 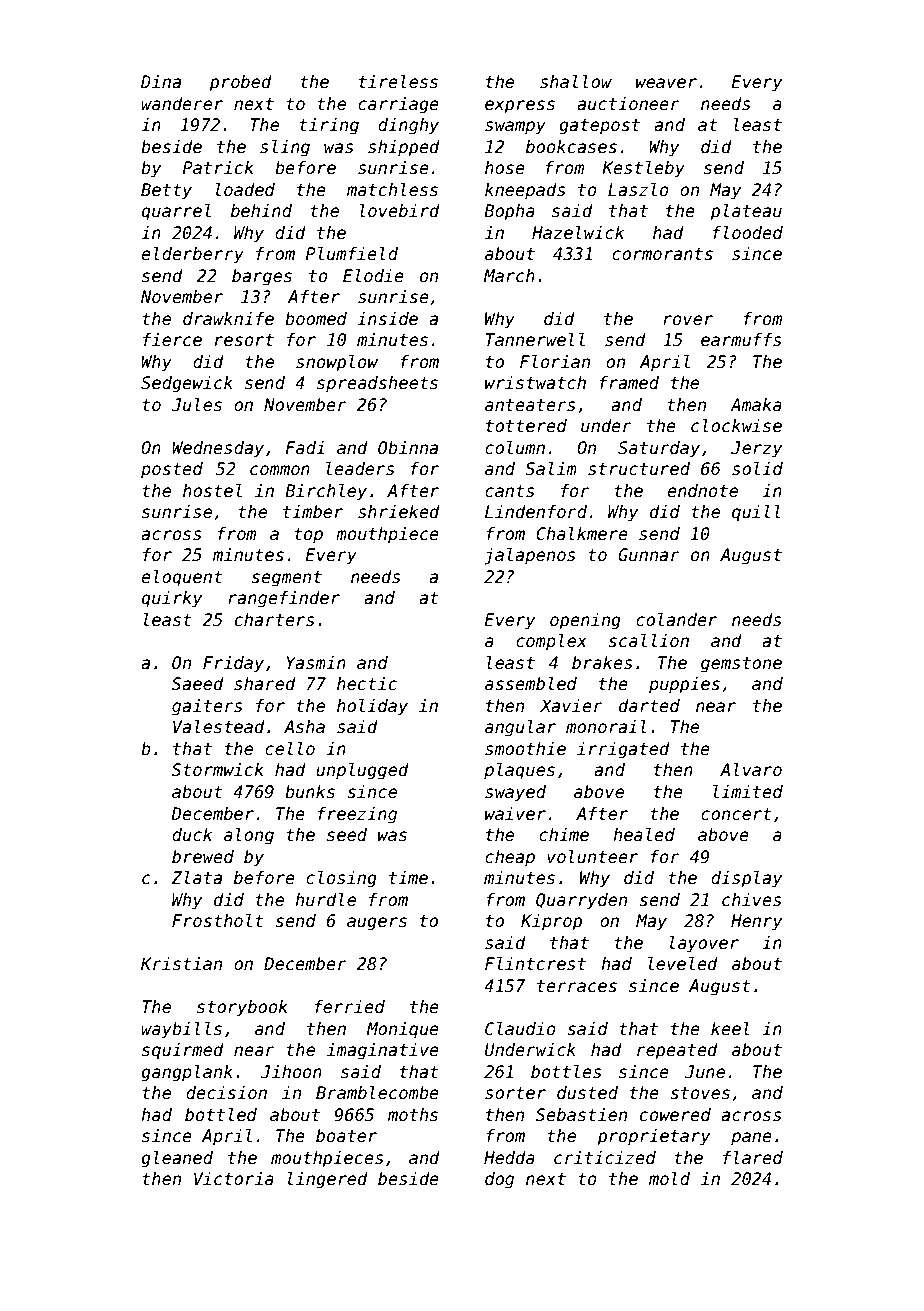 I want to click on eloquent, so click(x=182, y=578).
